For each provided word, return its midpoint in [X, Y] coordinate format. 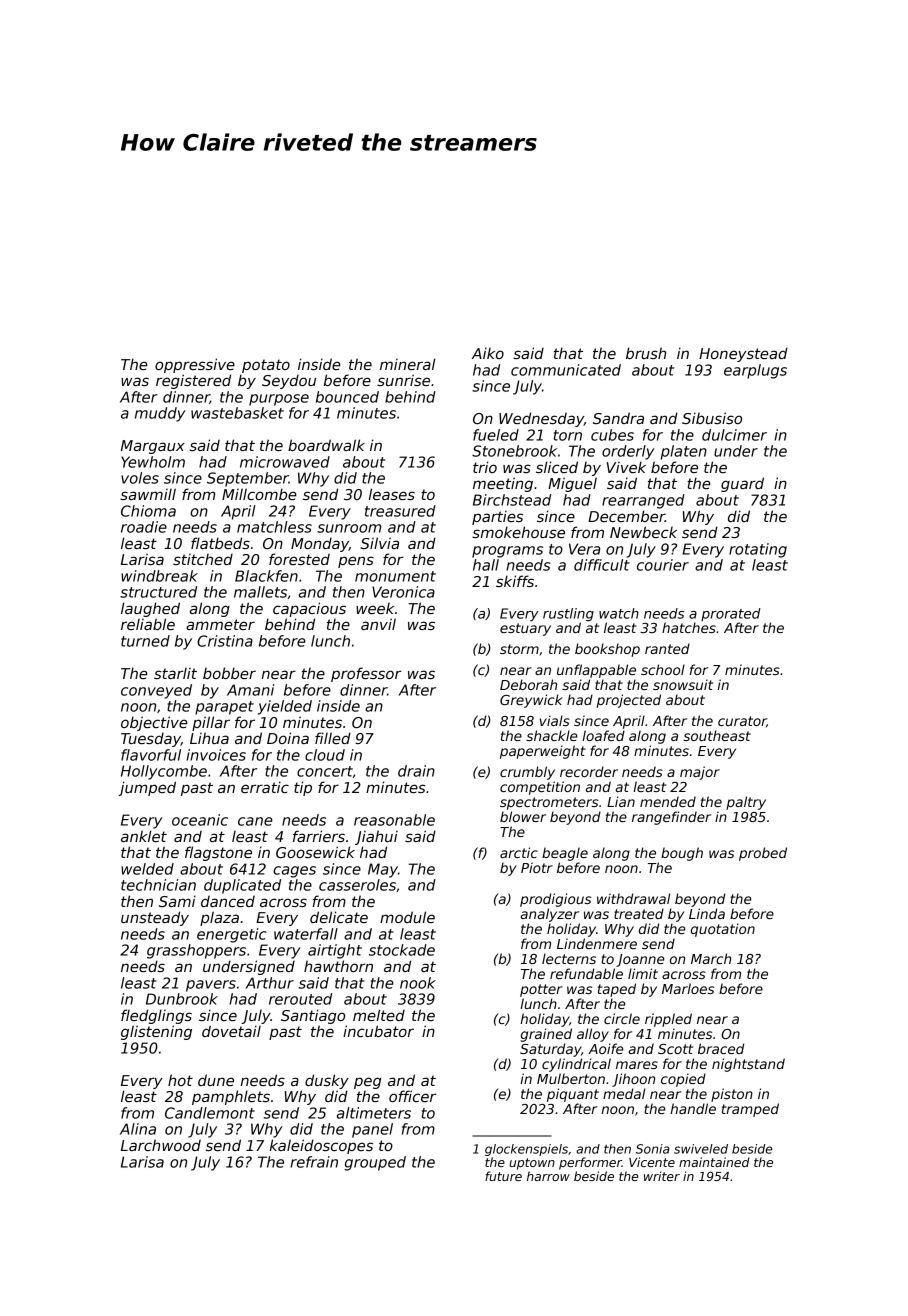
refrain [314, 1162]
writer [662, 1176]
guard [742, 484]
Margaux [153, 447]
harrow [548, 1176]
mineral [407, 364]
